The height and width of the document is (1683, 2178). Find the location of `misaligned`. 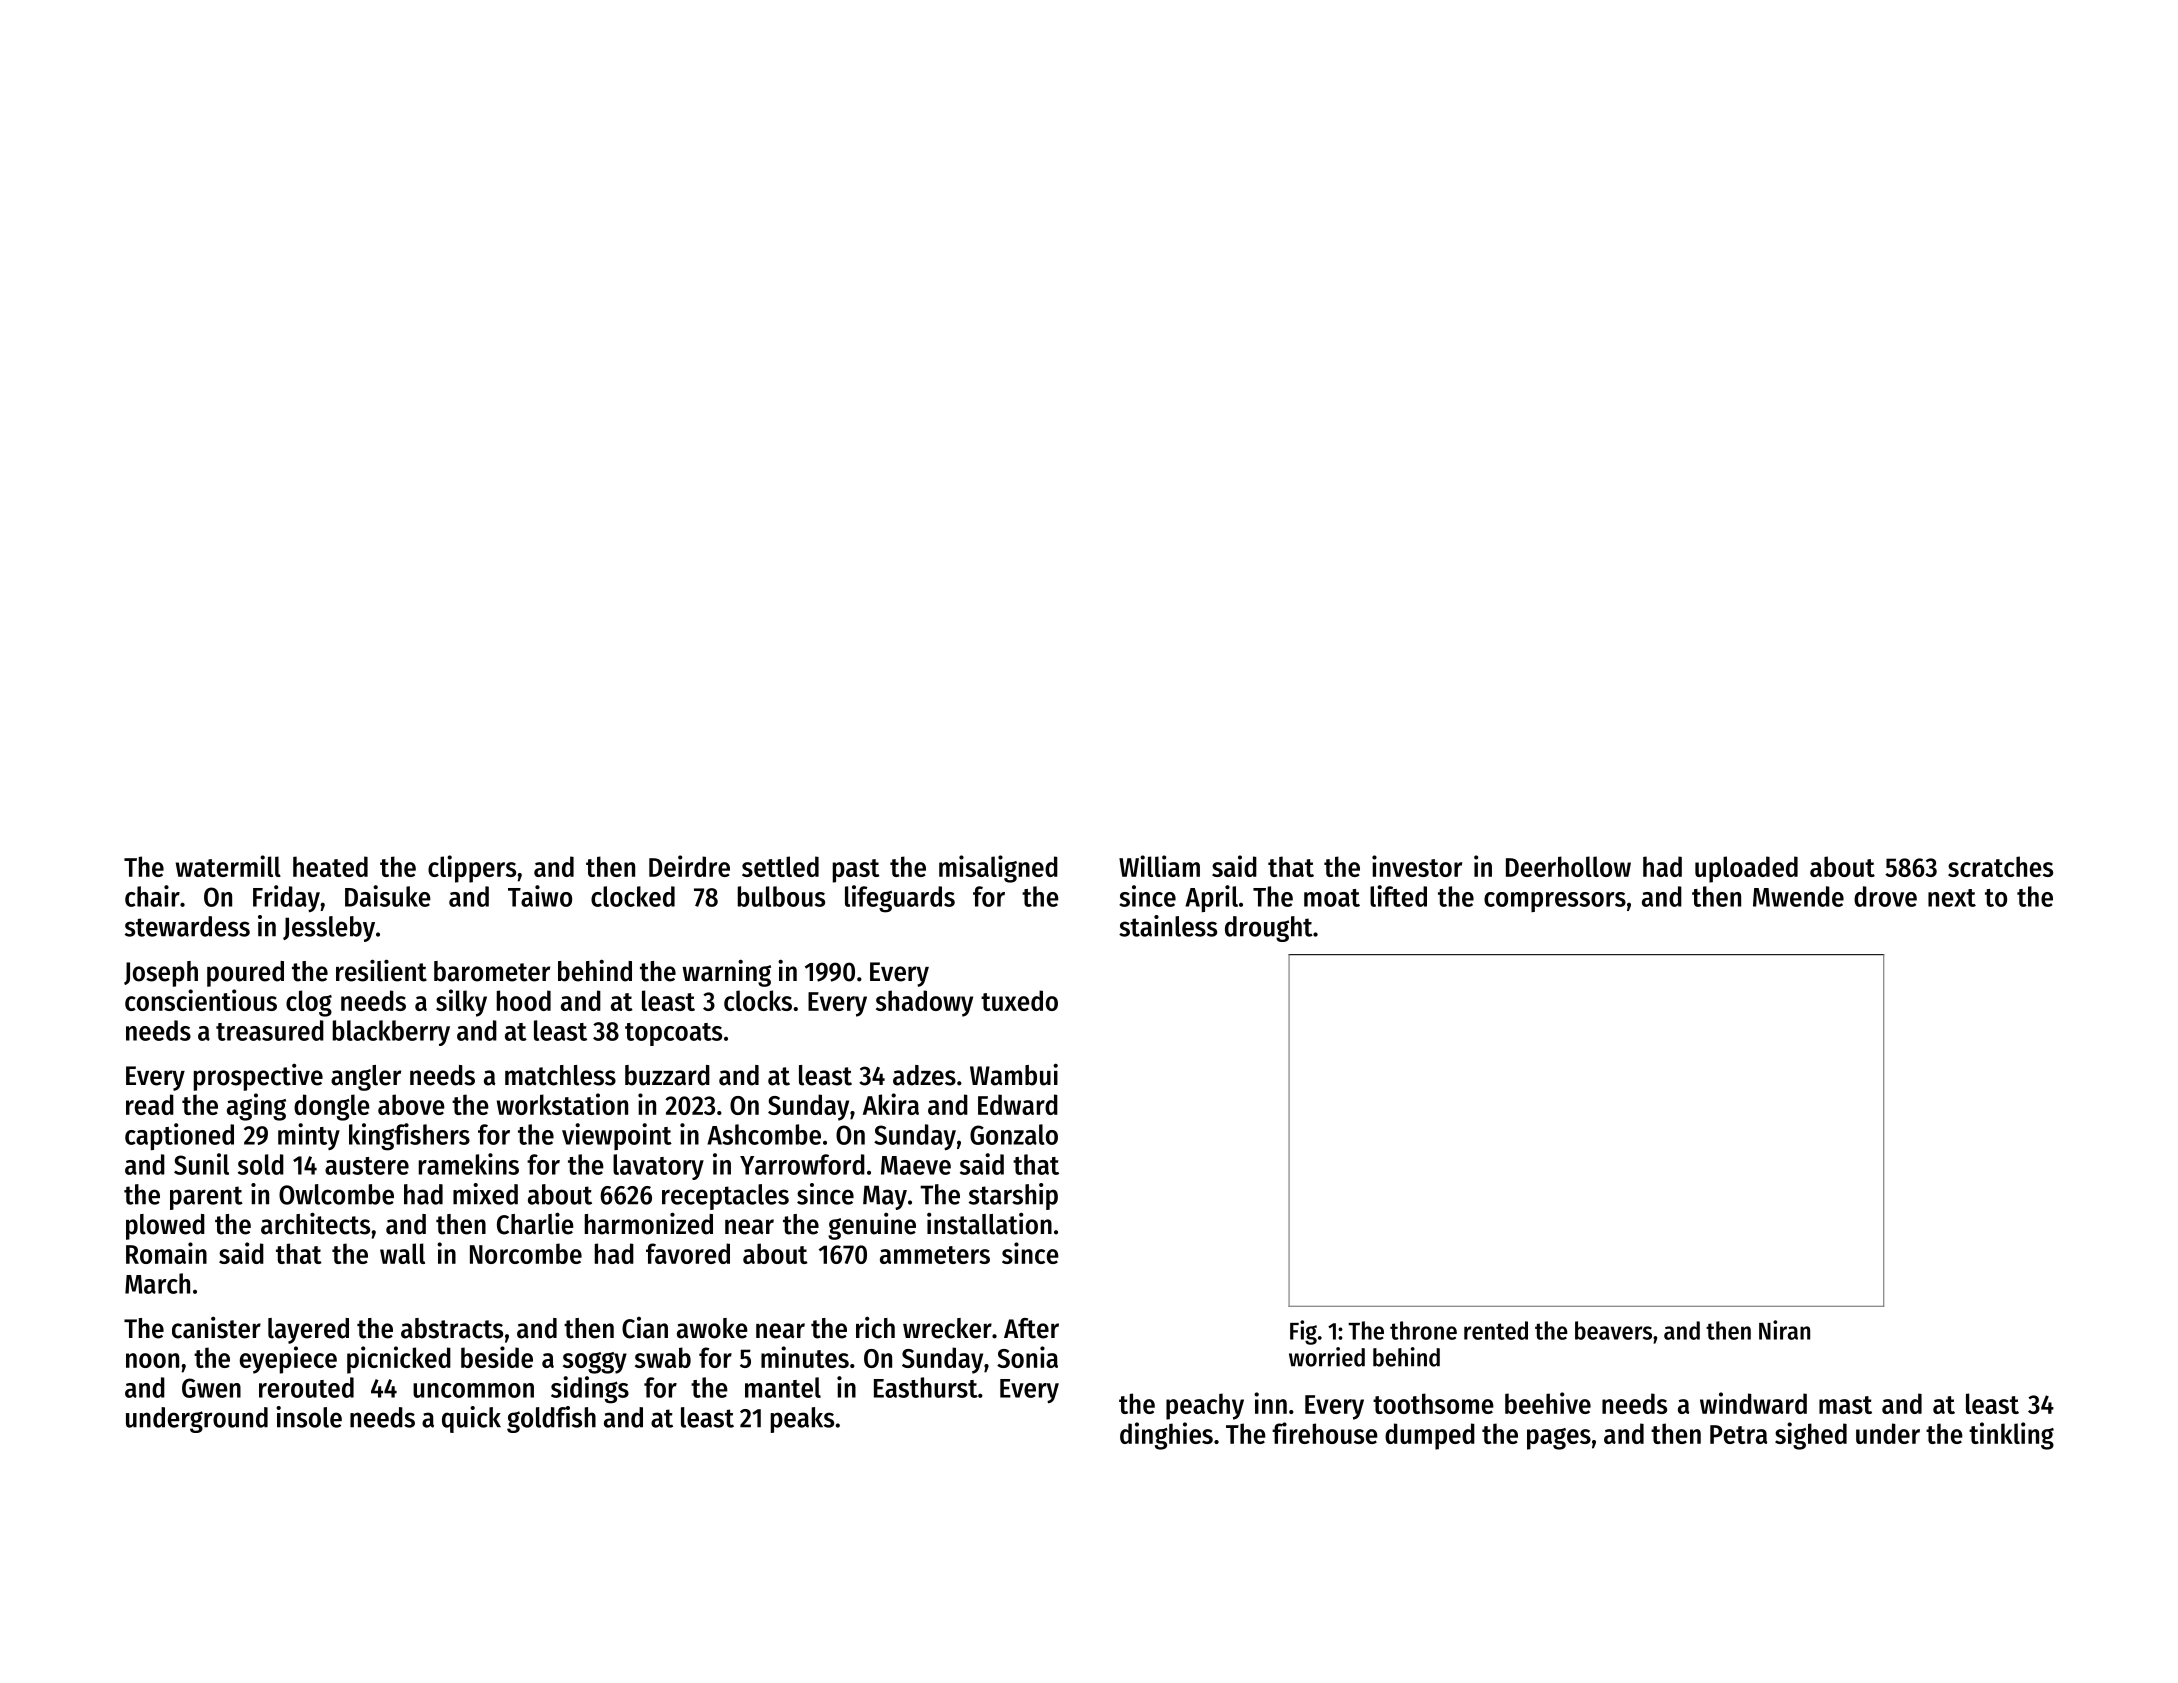

misaligned is located at coordinates (998, 869).
